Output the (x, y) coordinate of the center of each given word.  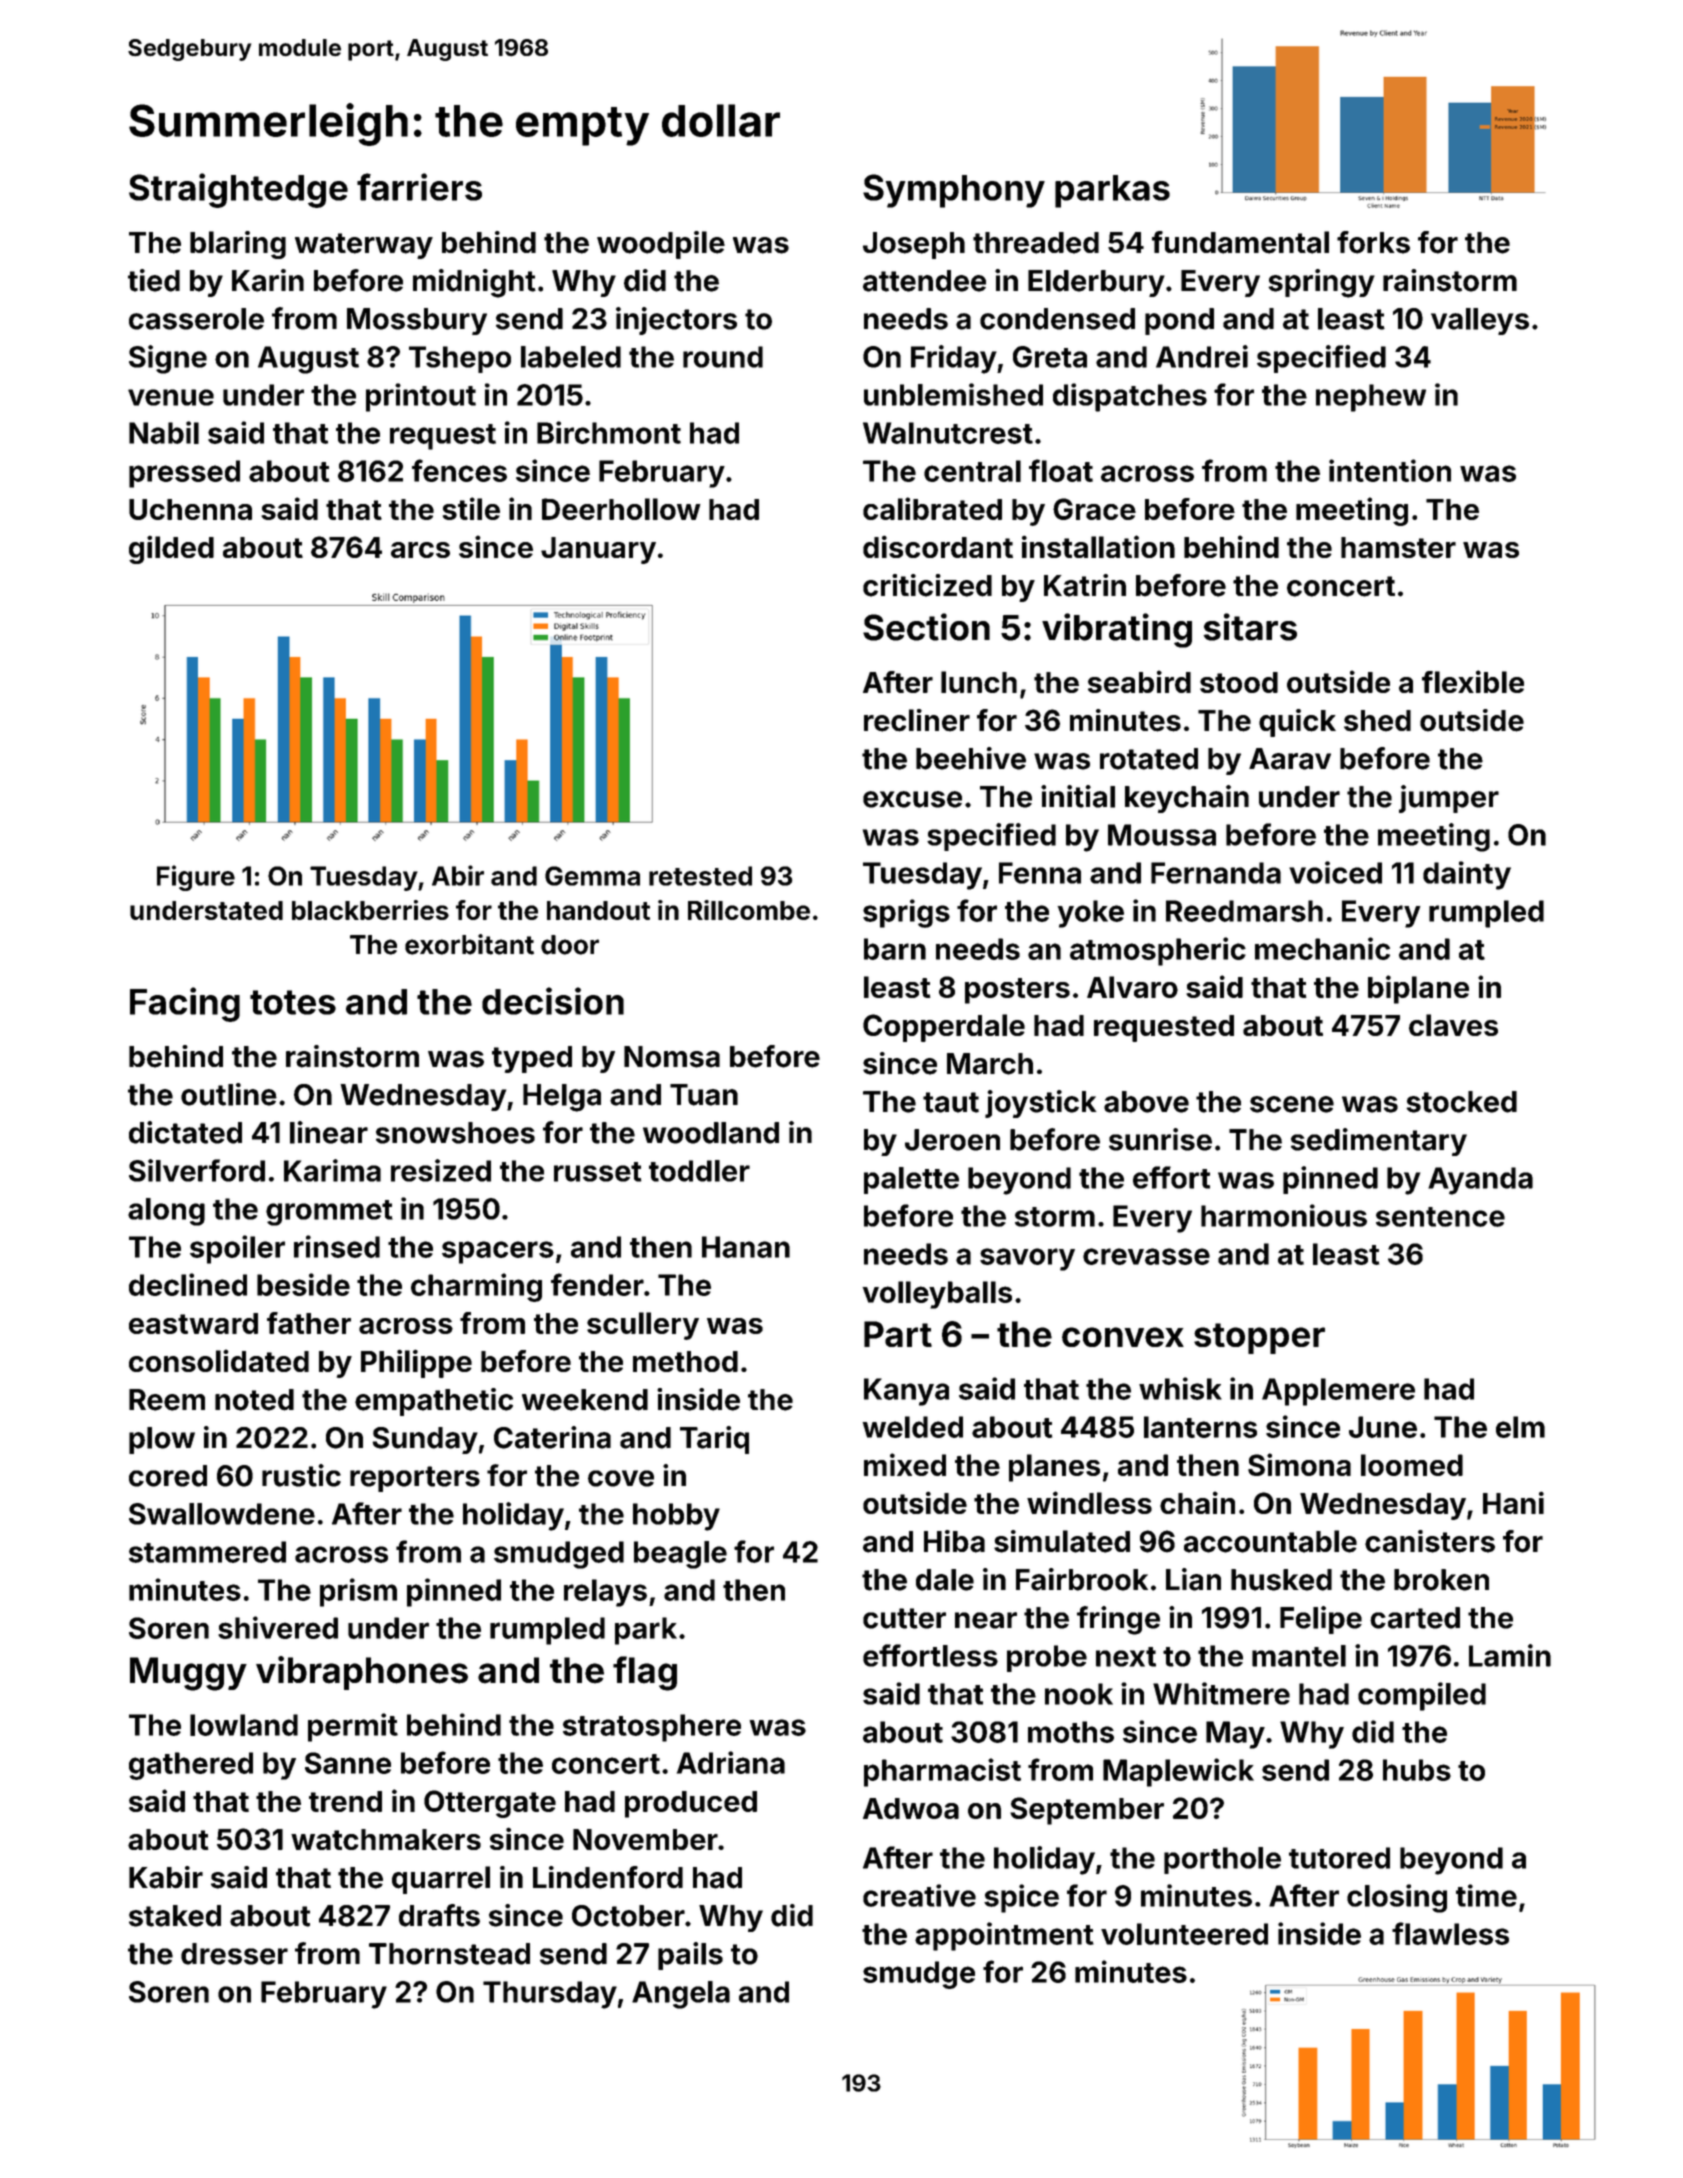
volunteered (1184, 1934)
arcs (420, 550)
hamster (1398, 547)
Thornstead (449, 1954)
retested (700, 876)
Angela (681, 1995)
